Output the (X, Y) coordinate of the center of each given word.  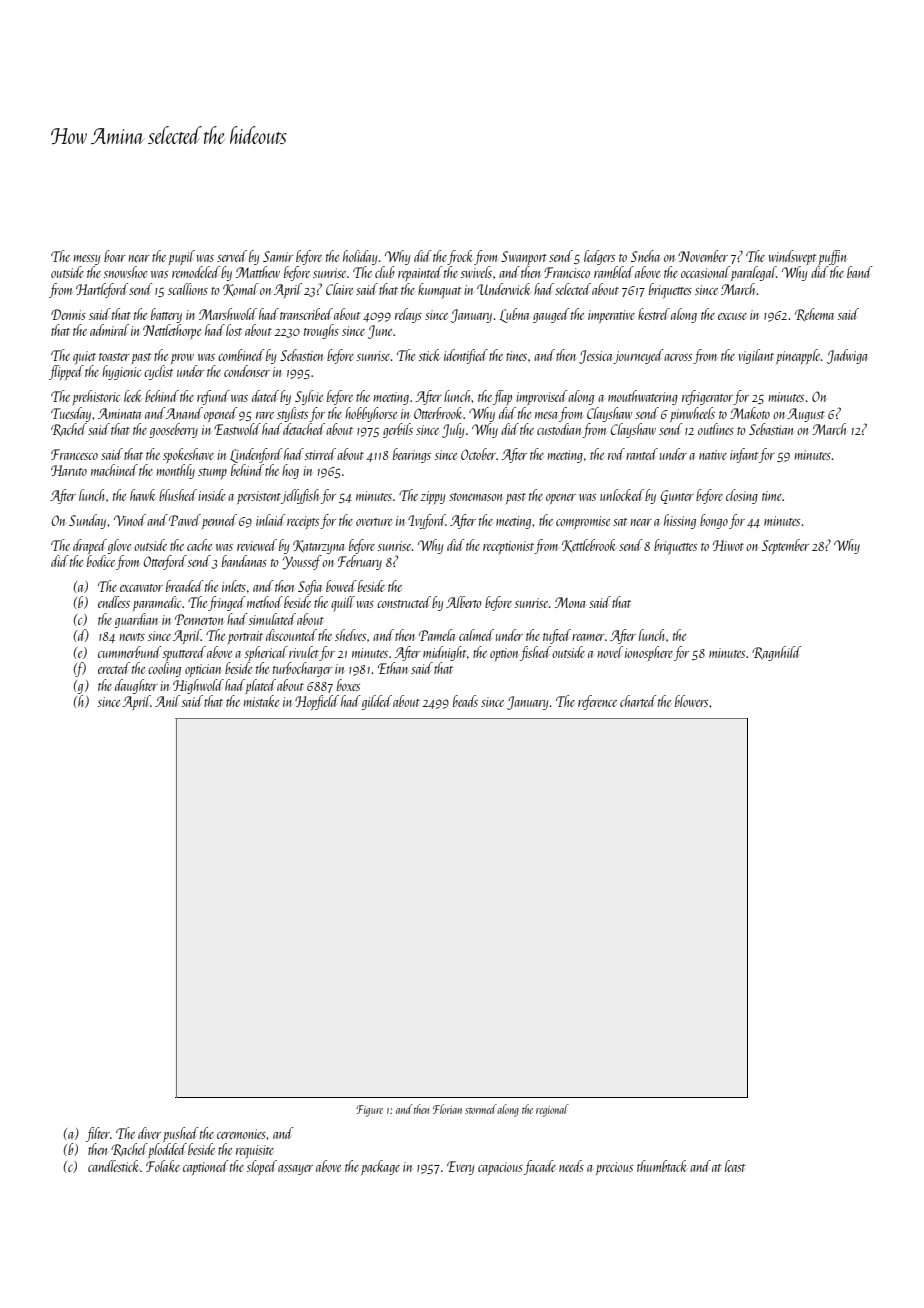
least (735, 1166)
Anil (167, 701)
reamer (588, 637)
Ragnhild (777, 653)
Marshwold (228, 314)
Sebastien (301, 355)
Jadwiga (847, 356)
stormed (481, 1109)
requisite (255, 1152)
